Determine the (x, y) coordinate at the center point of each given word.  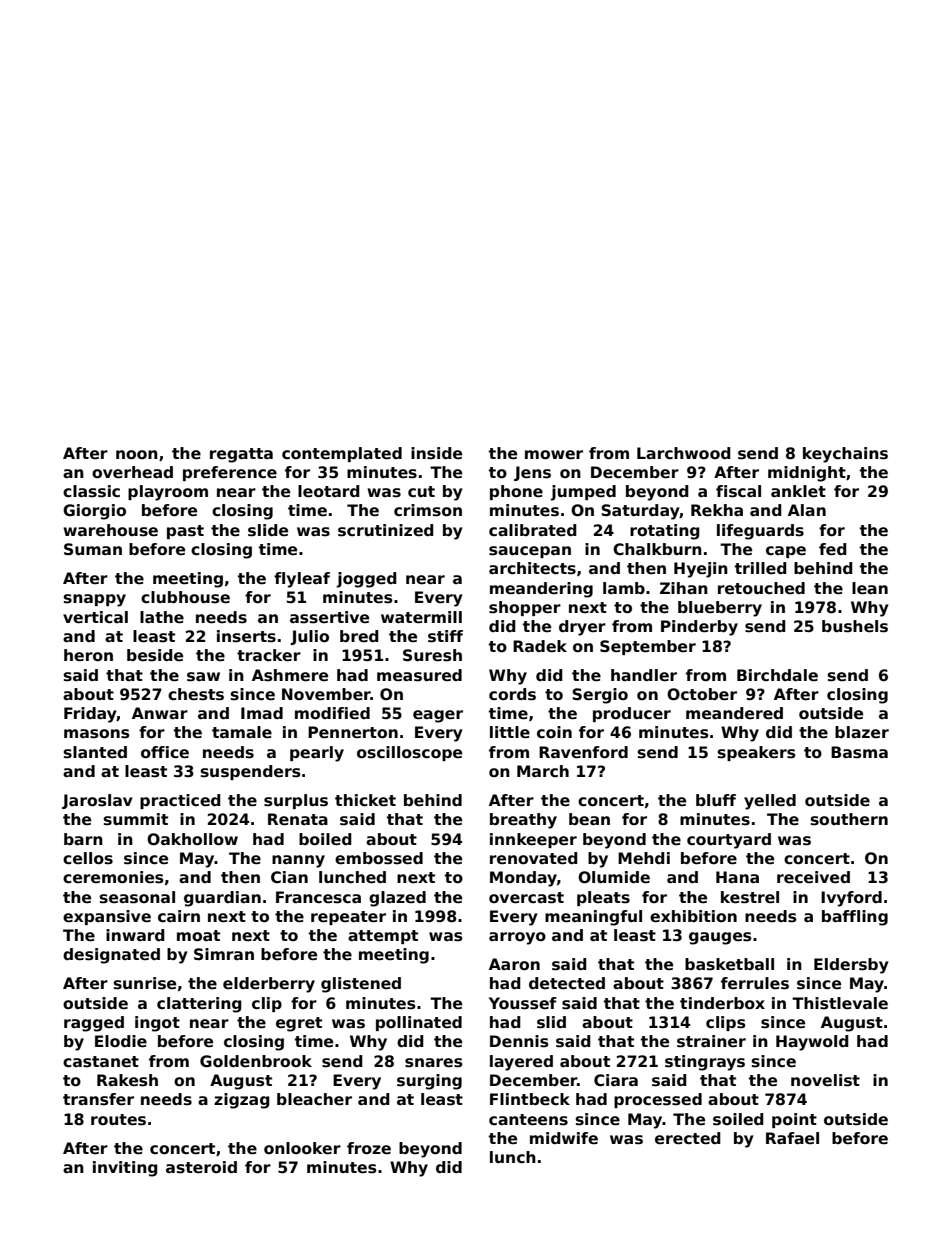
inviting (125, 1169)
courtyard (729, 841)
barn (83, 839)
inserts (246, 636)
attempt (383, 937)
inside (436, 453)
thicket (365, 800)
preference (230, 473)
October (702, 694)
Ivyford (851, 899)
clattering (199, 1005)
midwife (564, 1138)
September (648, 647)
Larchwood (684, 453)
